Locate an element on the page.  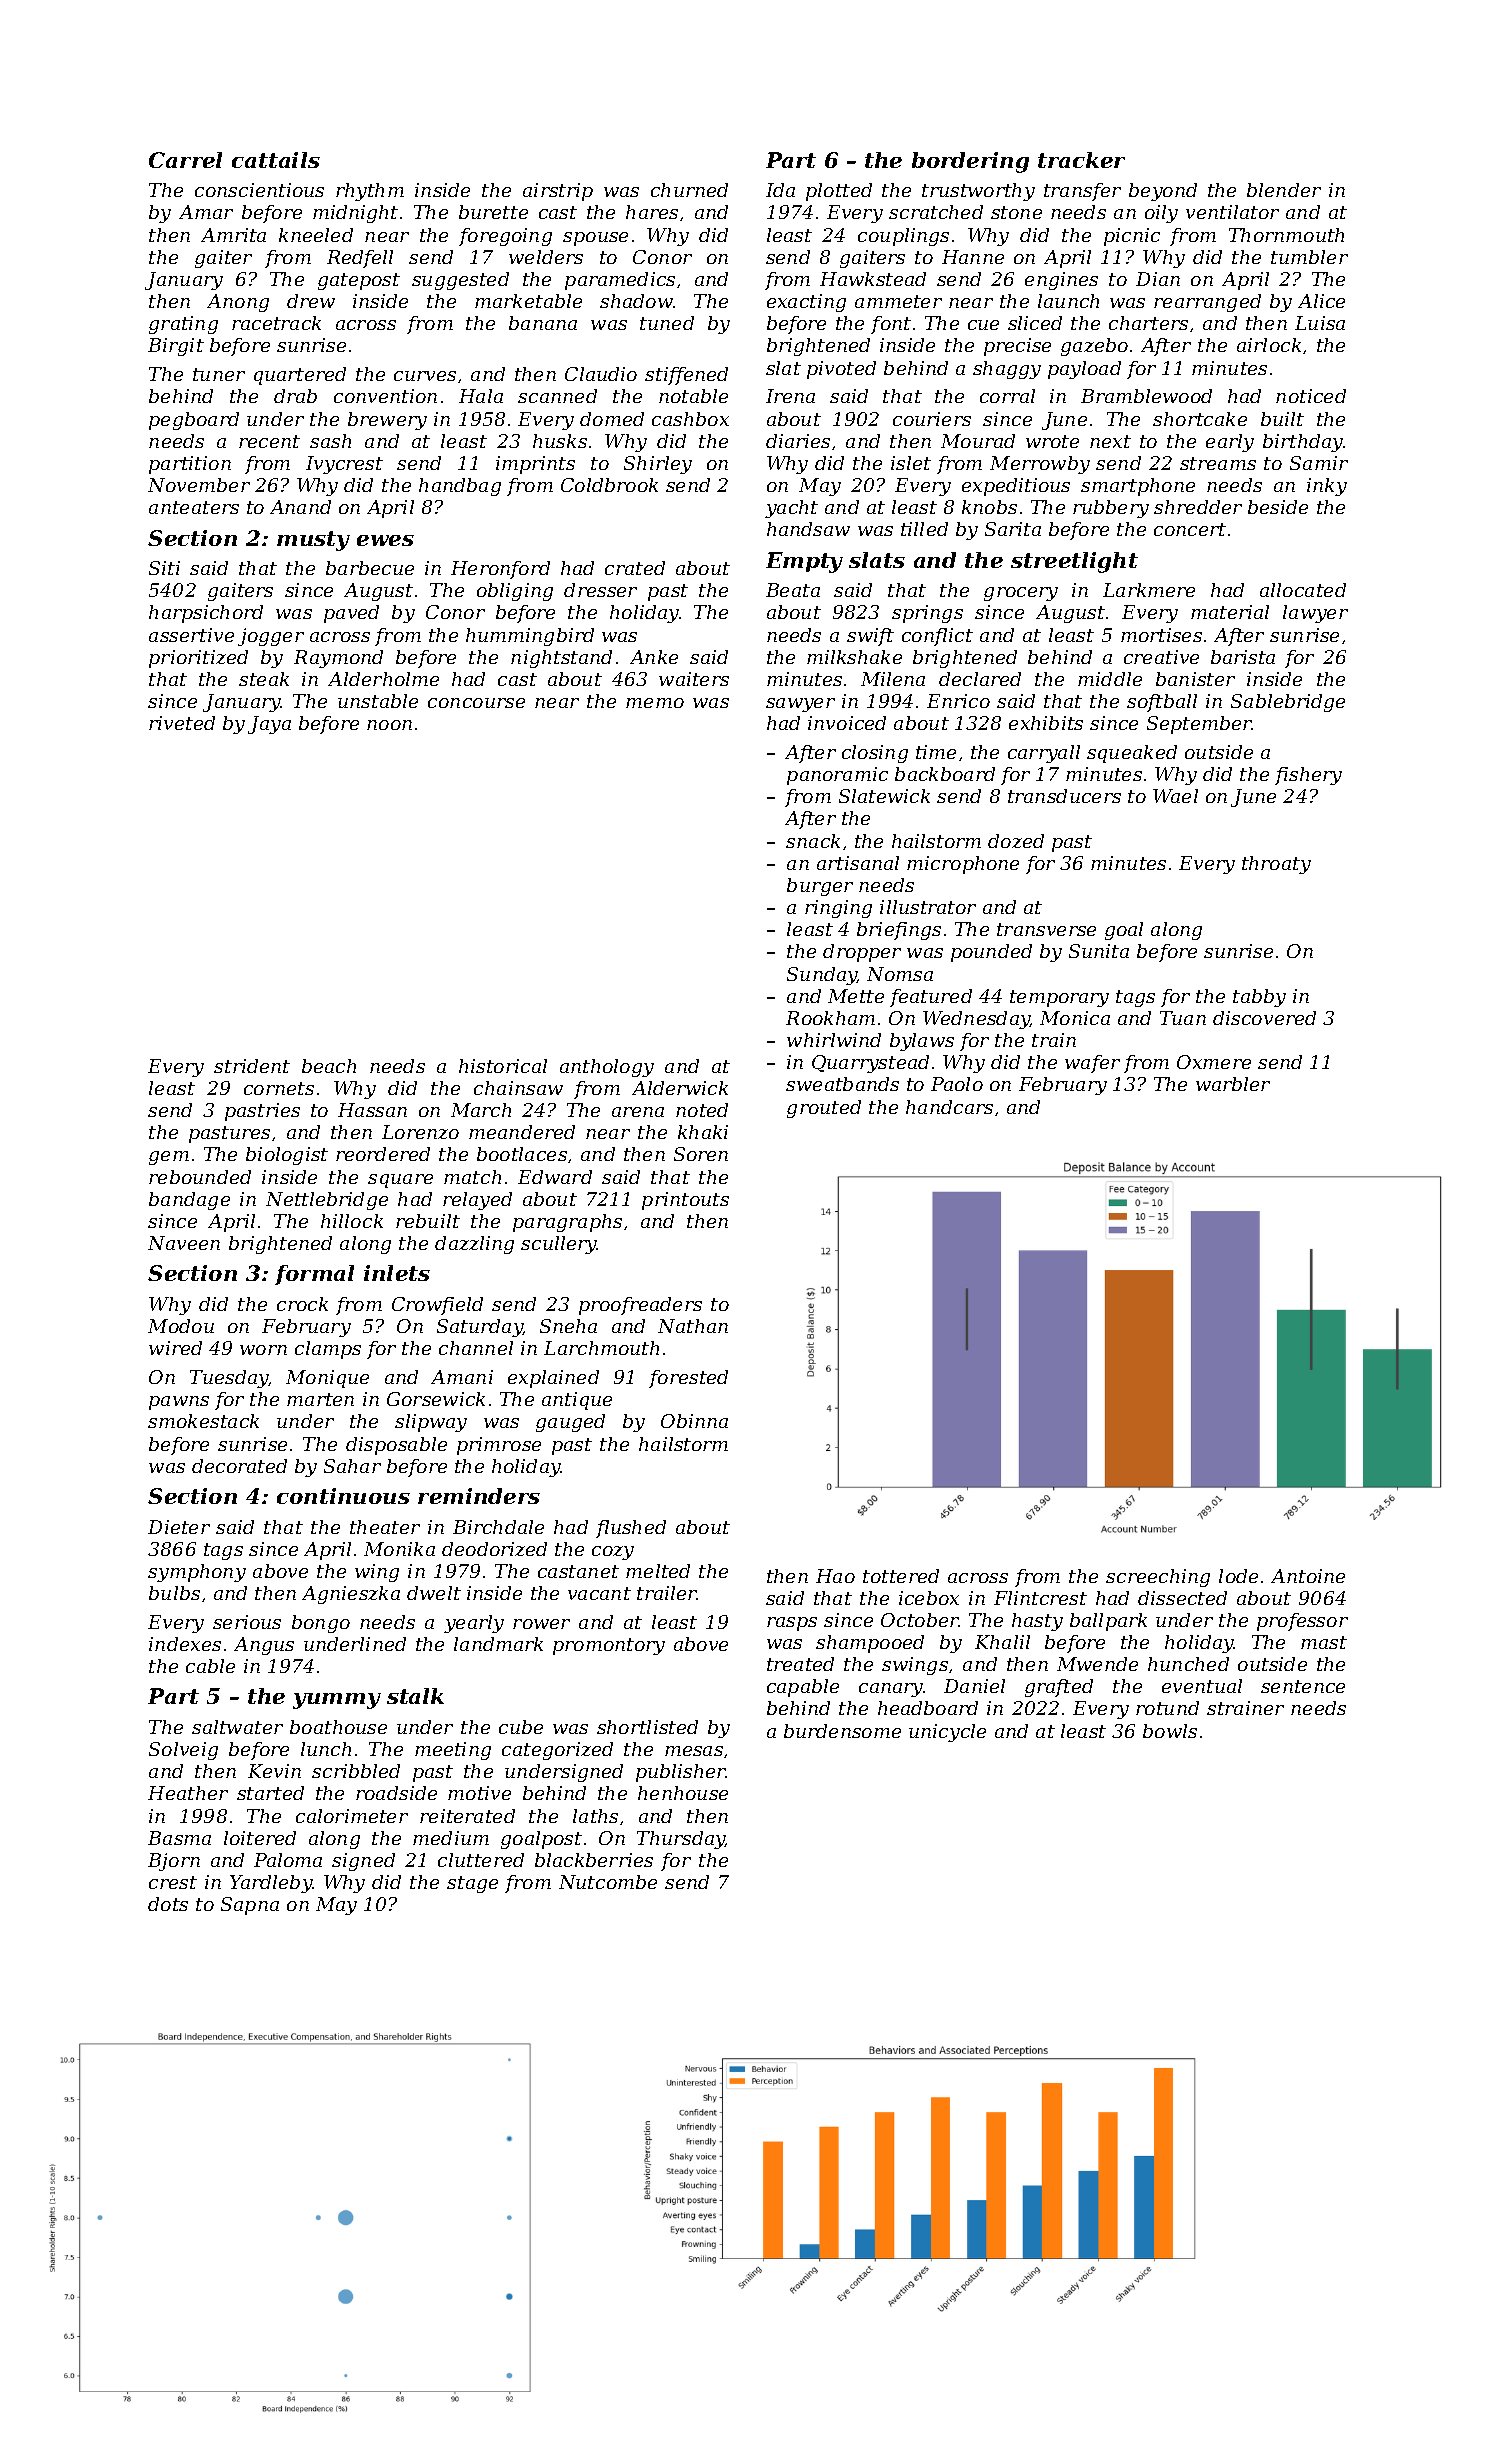
decorated is located at coordinates (239, 1466).
